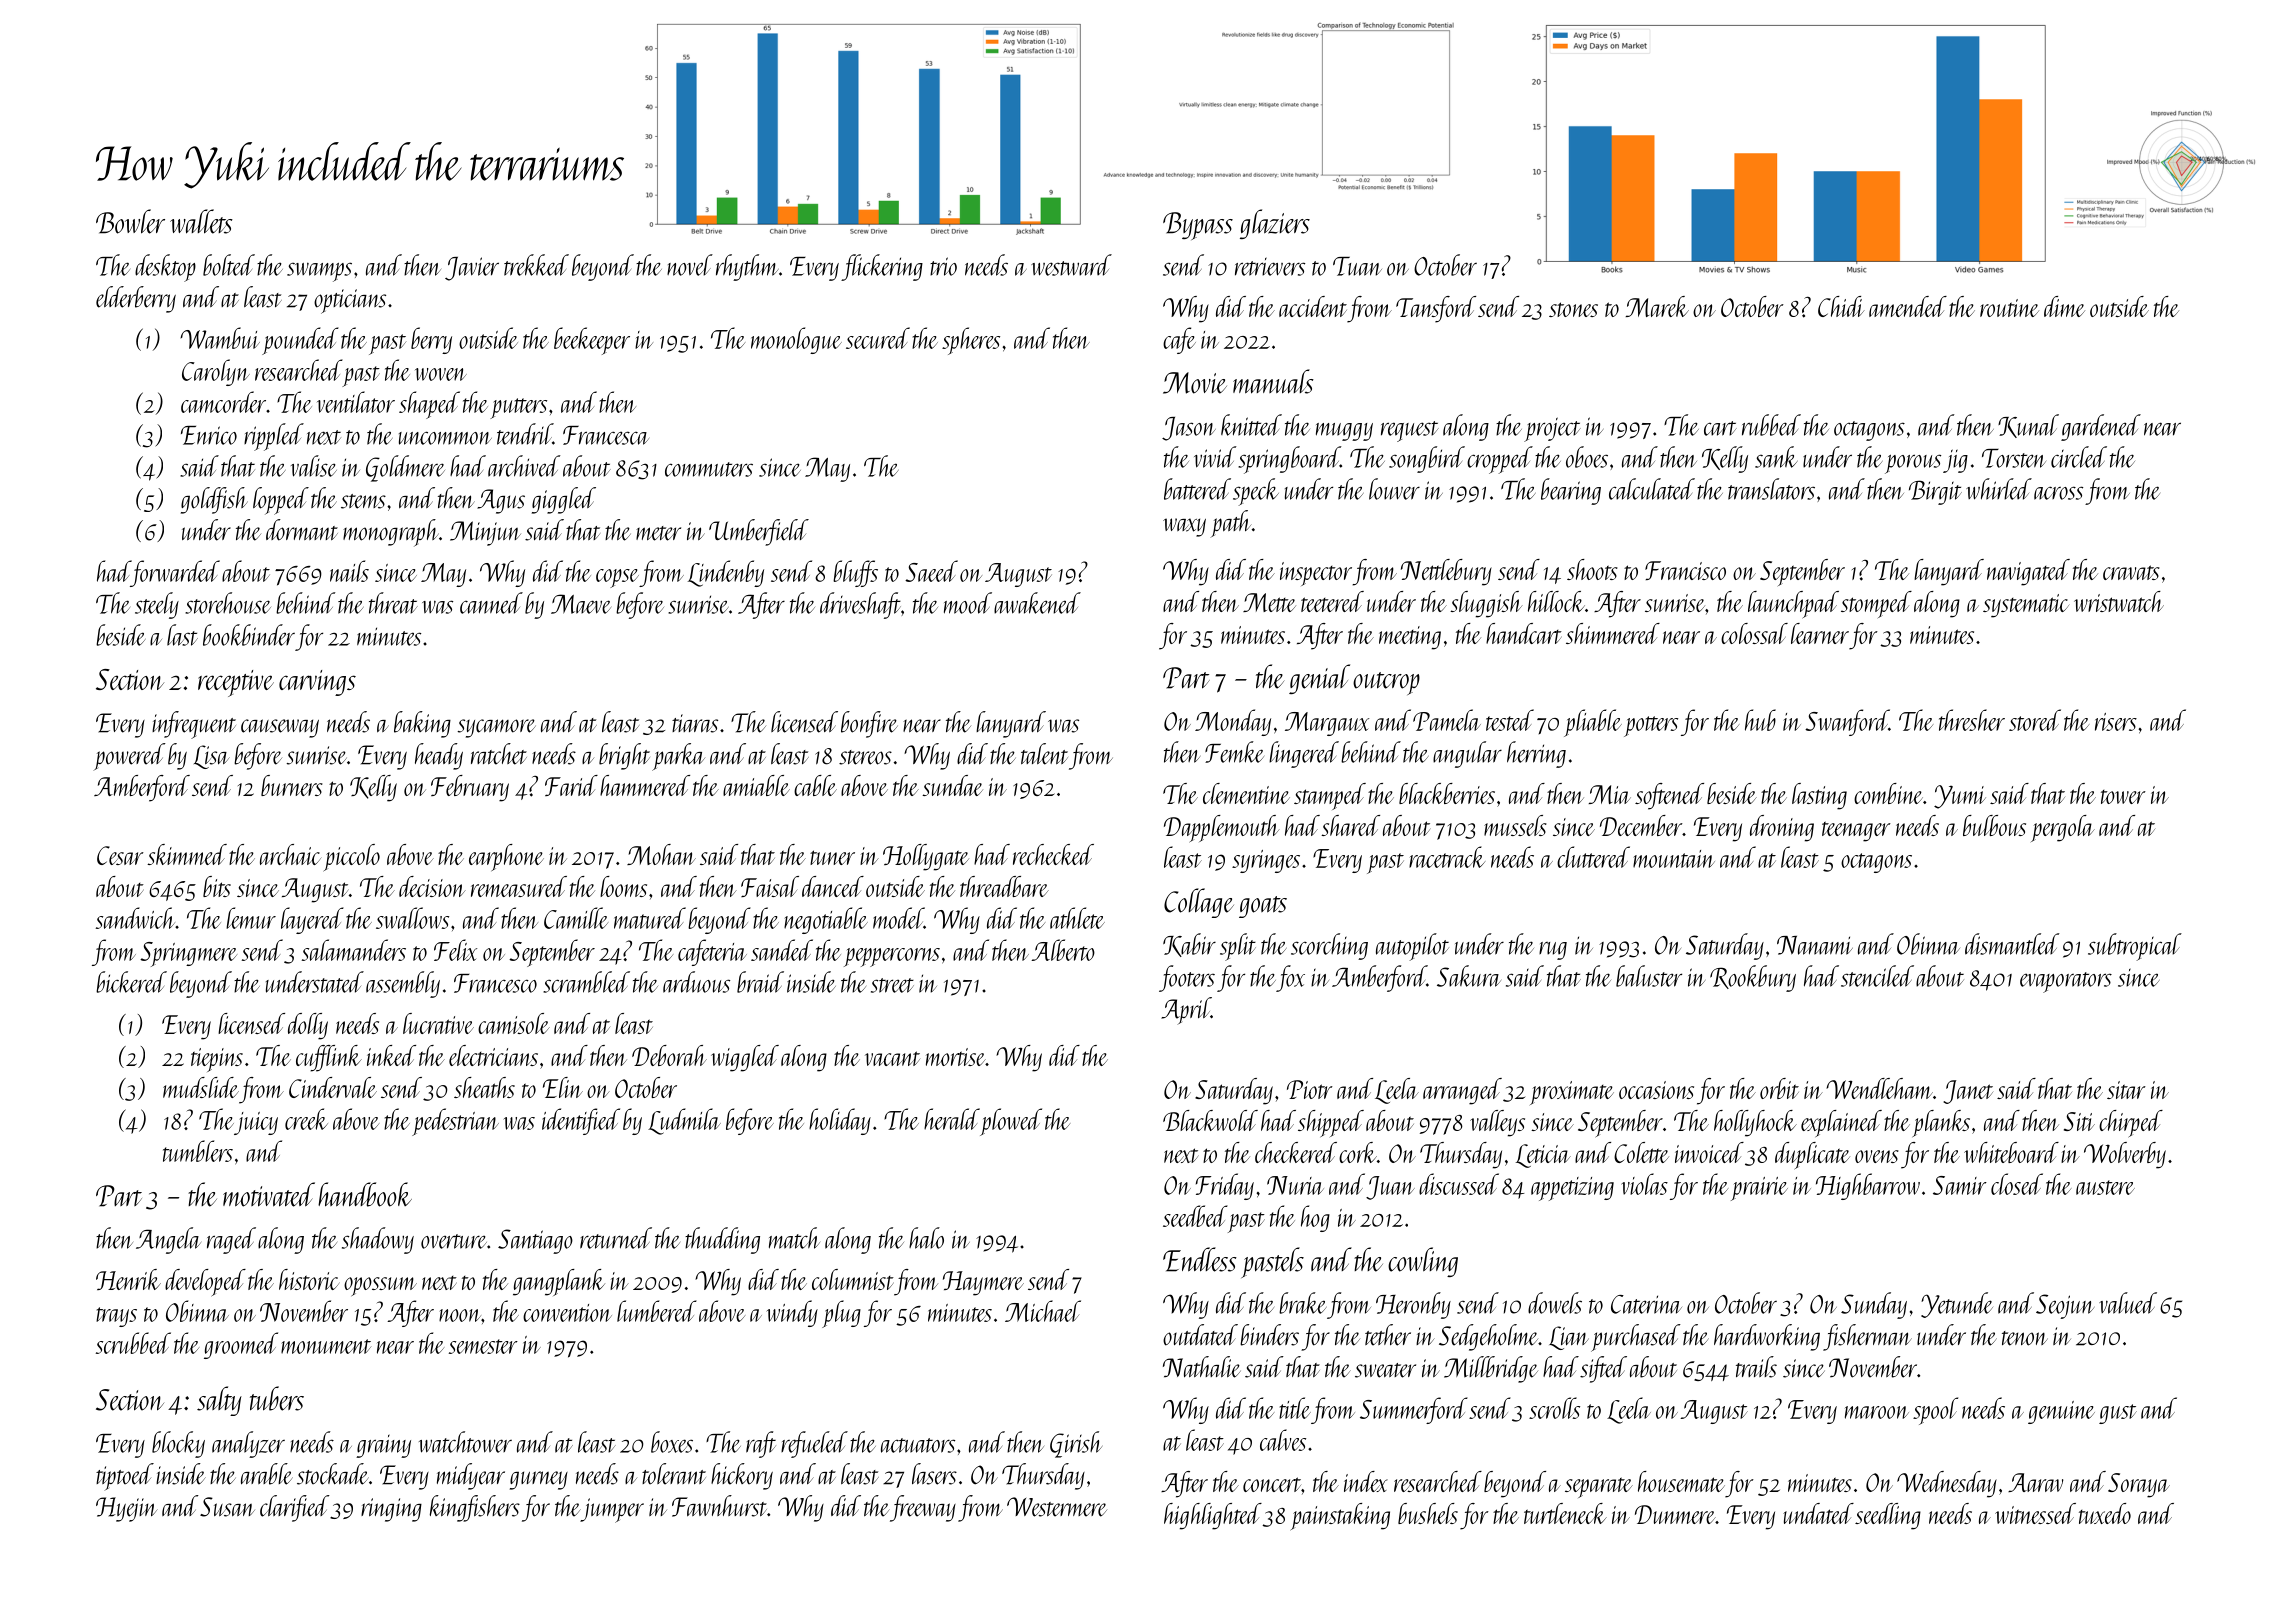  Describe the element at coordinates (695, 723) in the screenshot. I see `tiaras` at that location.
